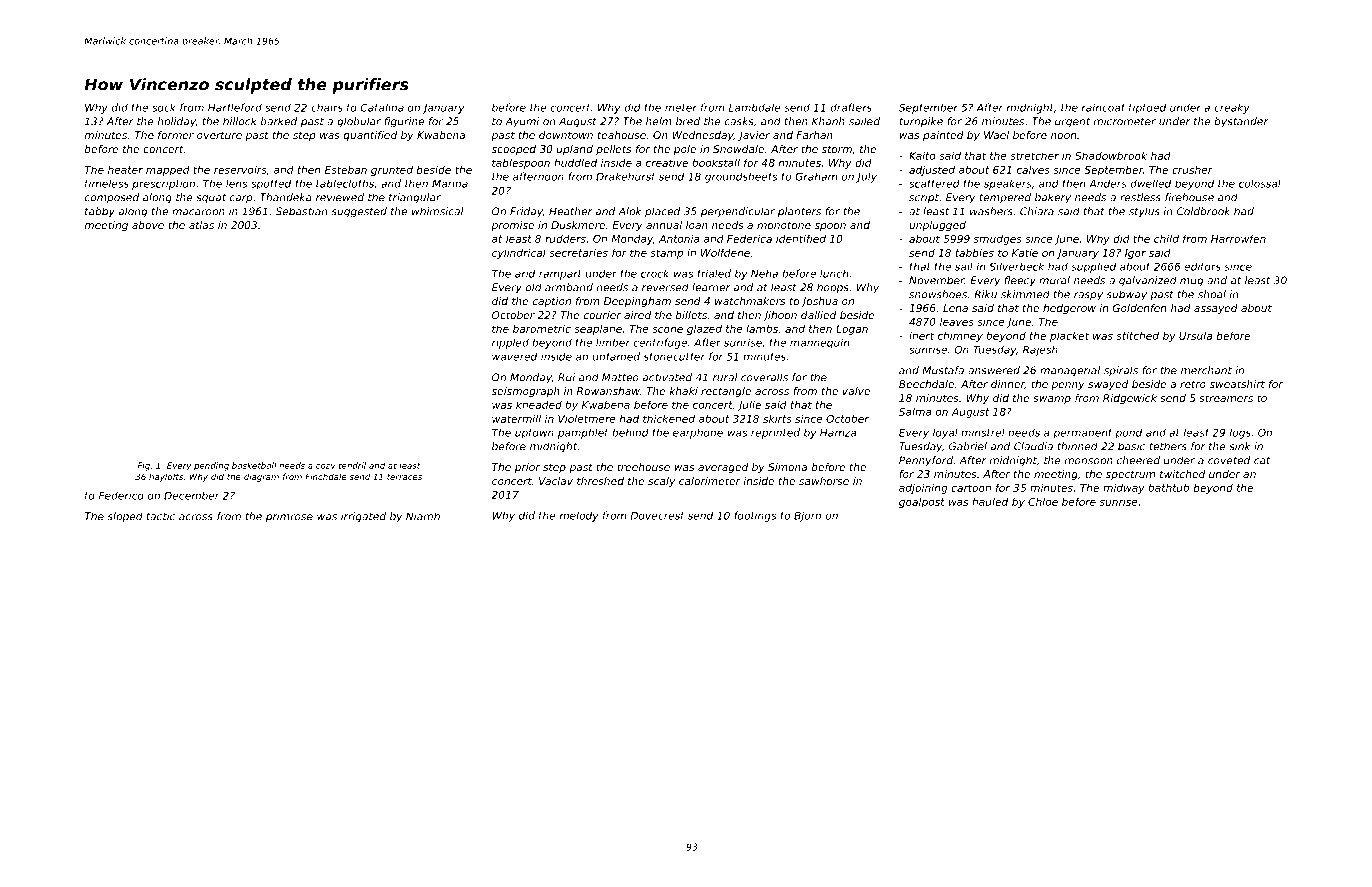  Describe the element at coordinates (807, 516) in the image. I see `Bjorn` at that location.
